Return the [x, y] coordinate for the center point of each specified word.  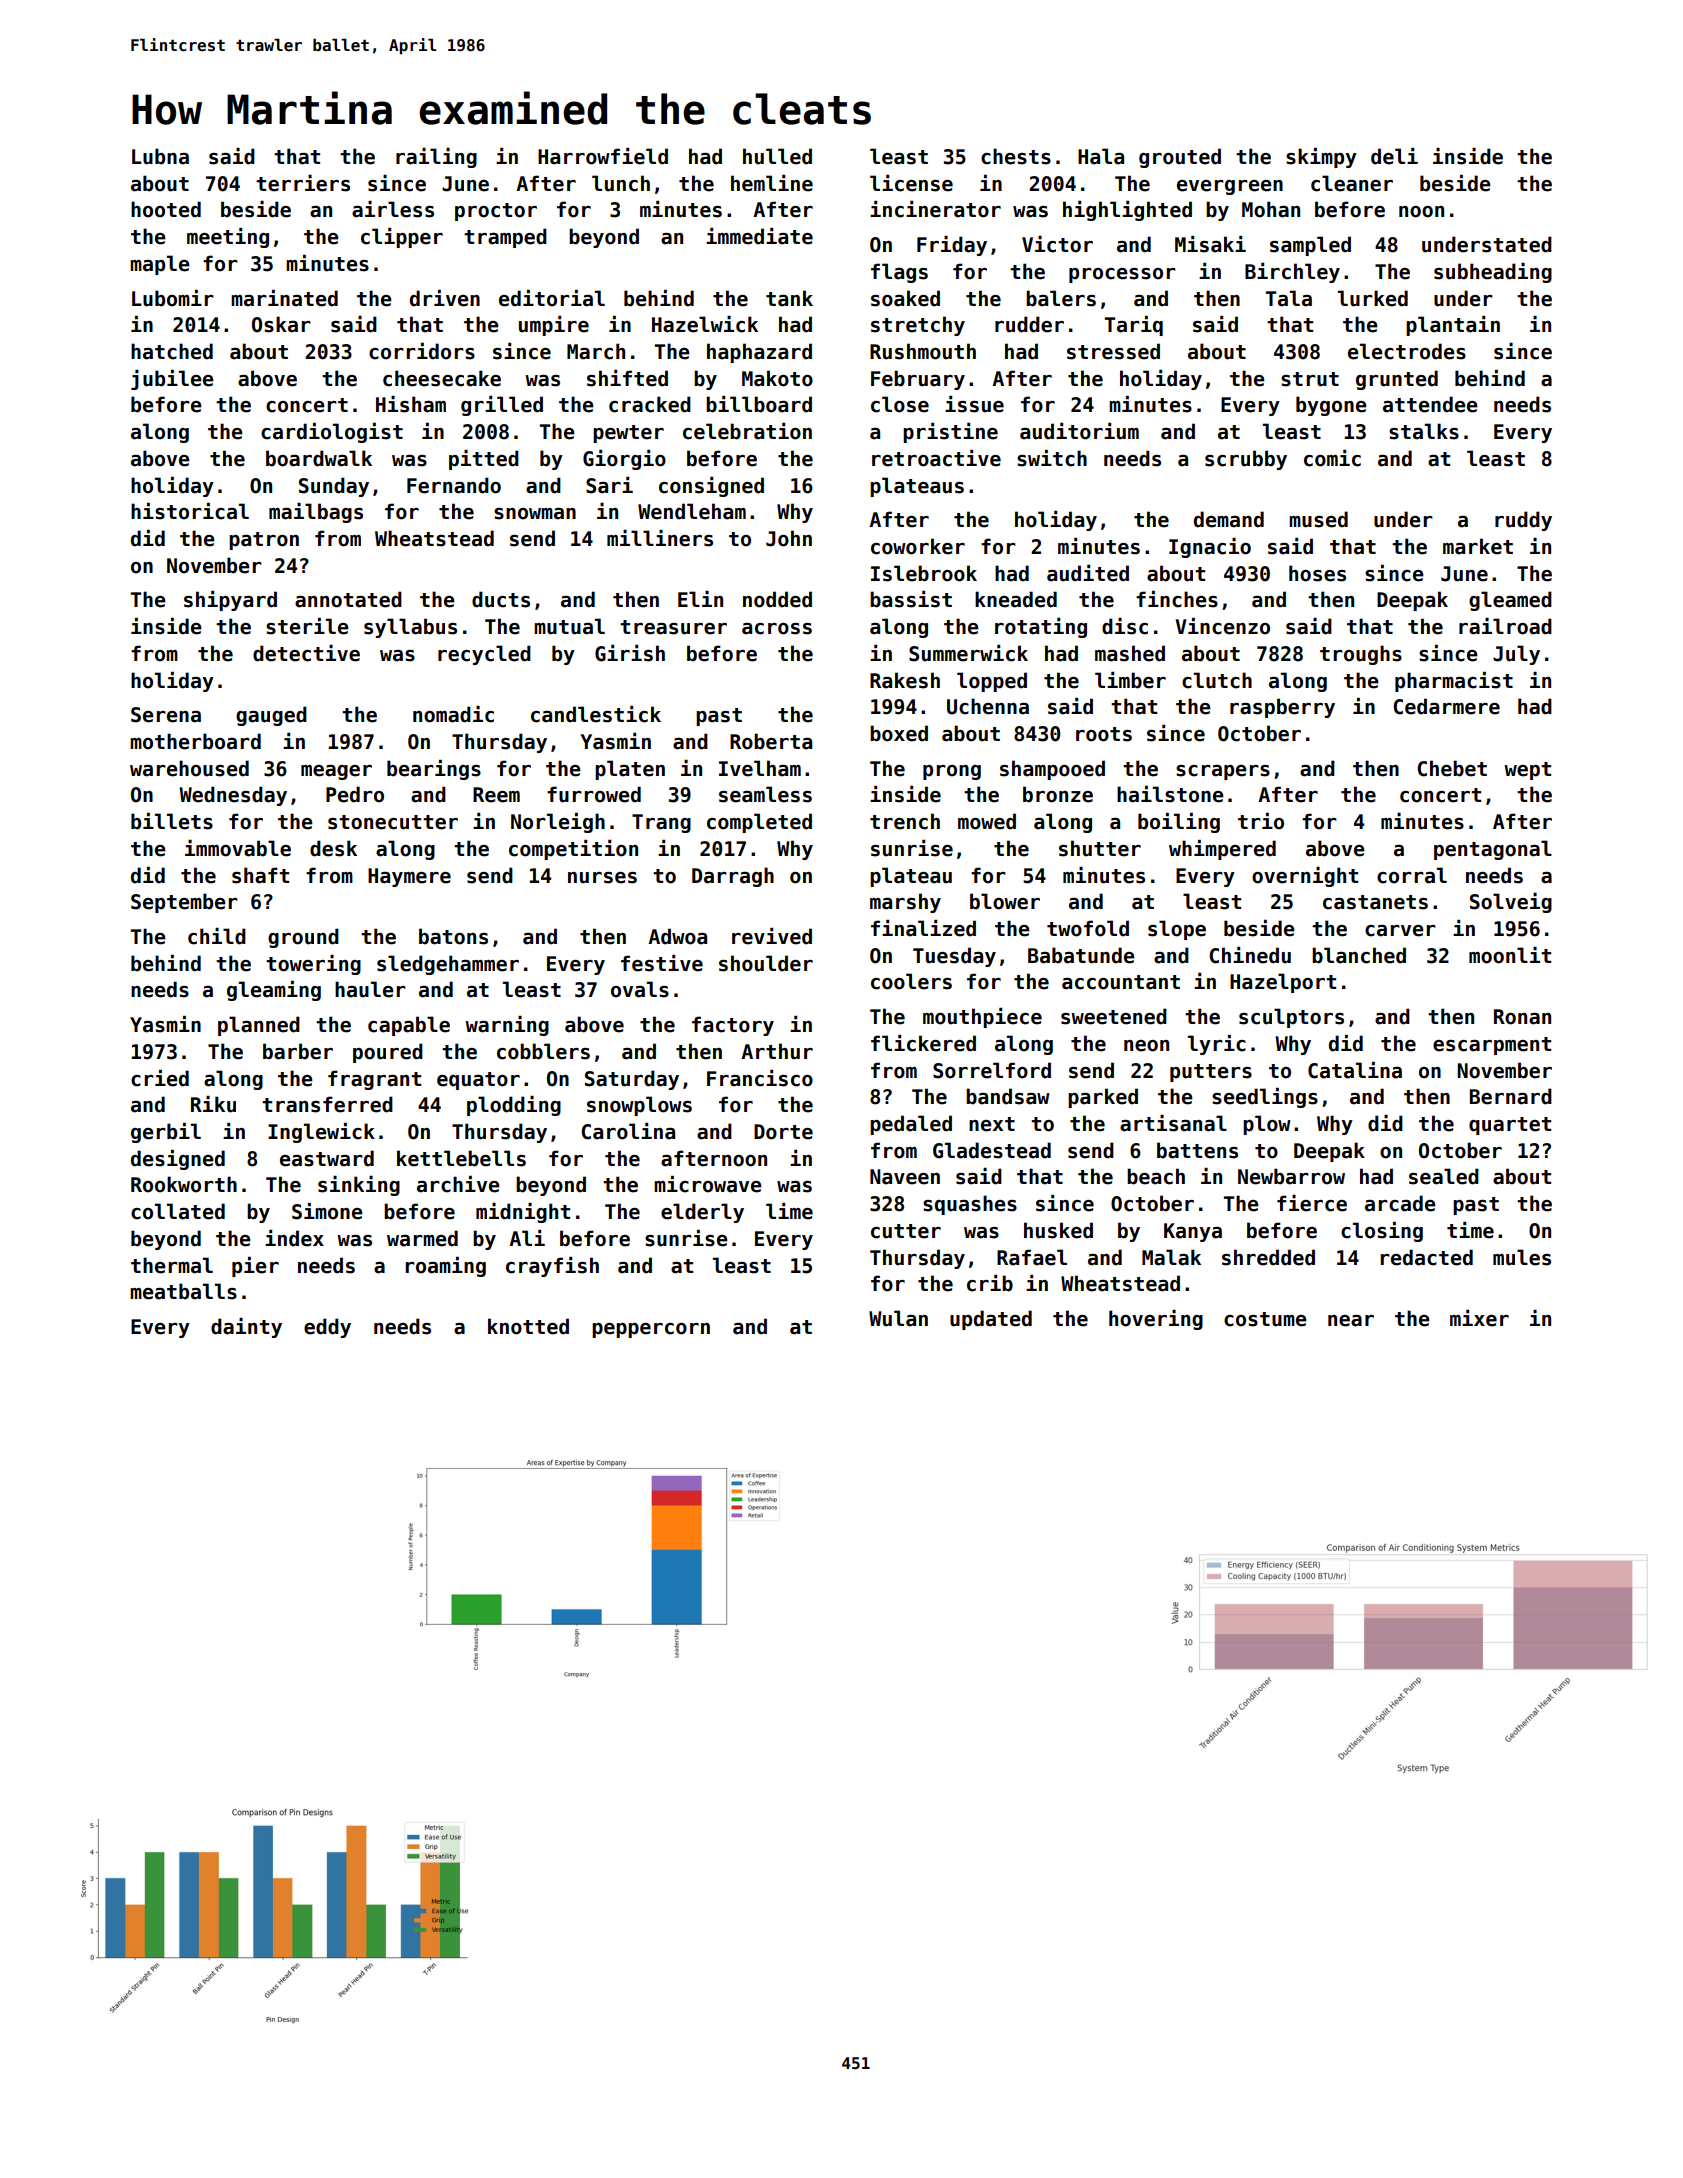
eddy [327, 1328]
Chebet [1452, 768]
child [217, 936]
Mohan [1271, 209]
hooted [166, 209]
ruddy [1523, 521]
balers [1061, 298]
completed [759, 823]
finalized [923, 928]
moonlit [1510, 955]
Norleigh [558, 823]
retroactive [936, 458]
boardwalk [319, 458]
